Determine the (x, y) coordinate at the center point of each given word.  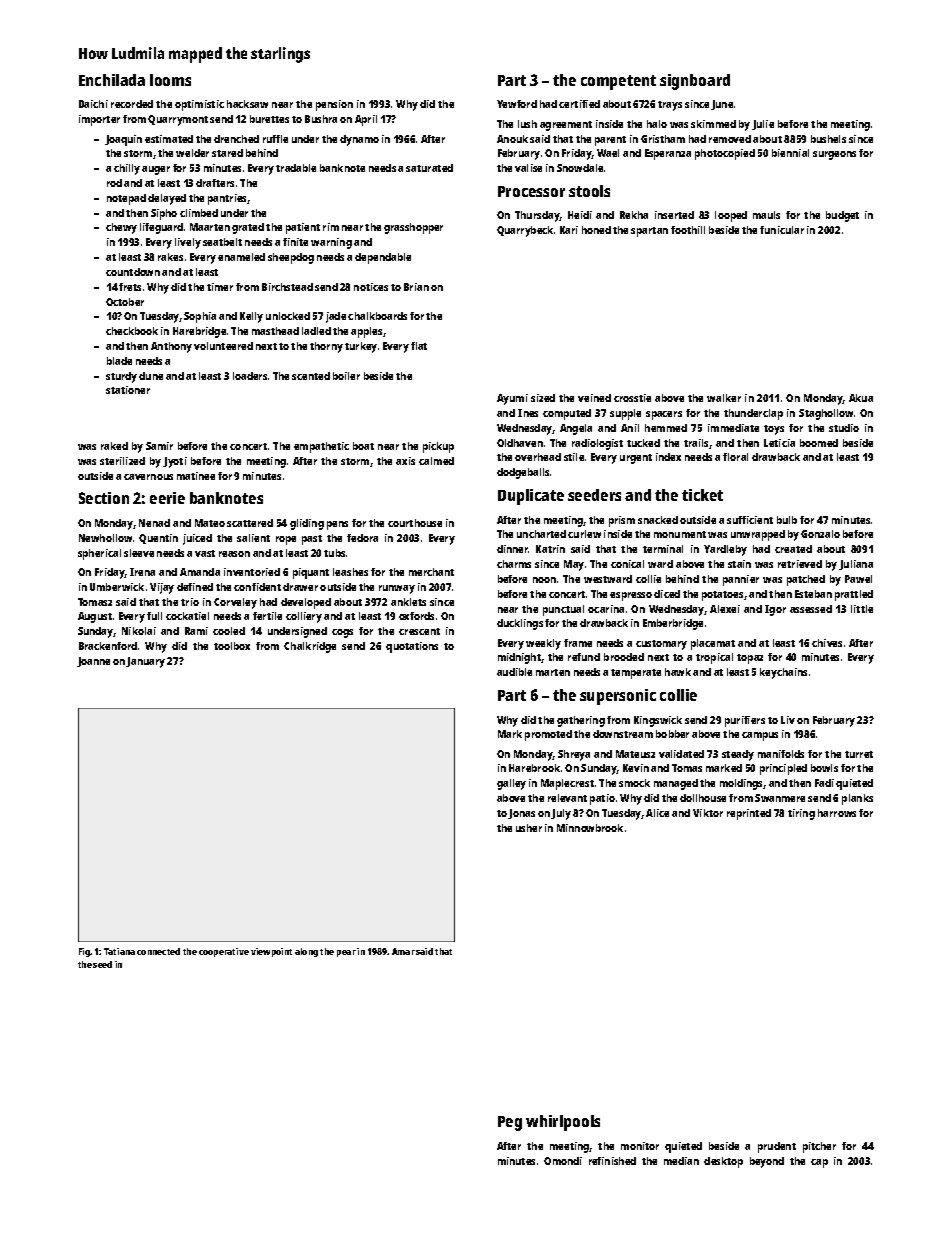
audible (514, 672)
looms (170, 80)
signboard (695, 82)
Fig (84, 952)
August (95, 617)
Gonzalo (820, 534)
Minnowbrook (590, 828)
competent (618, 82)
